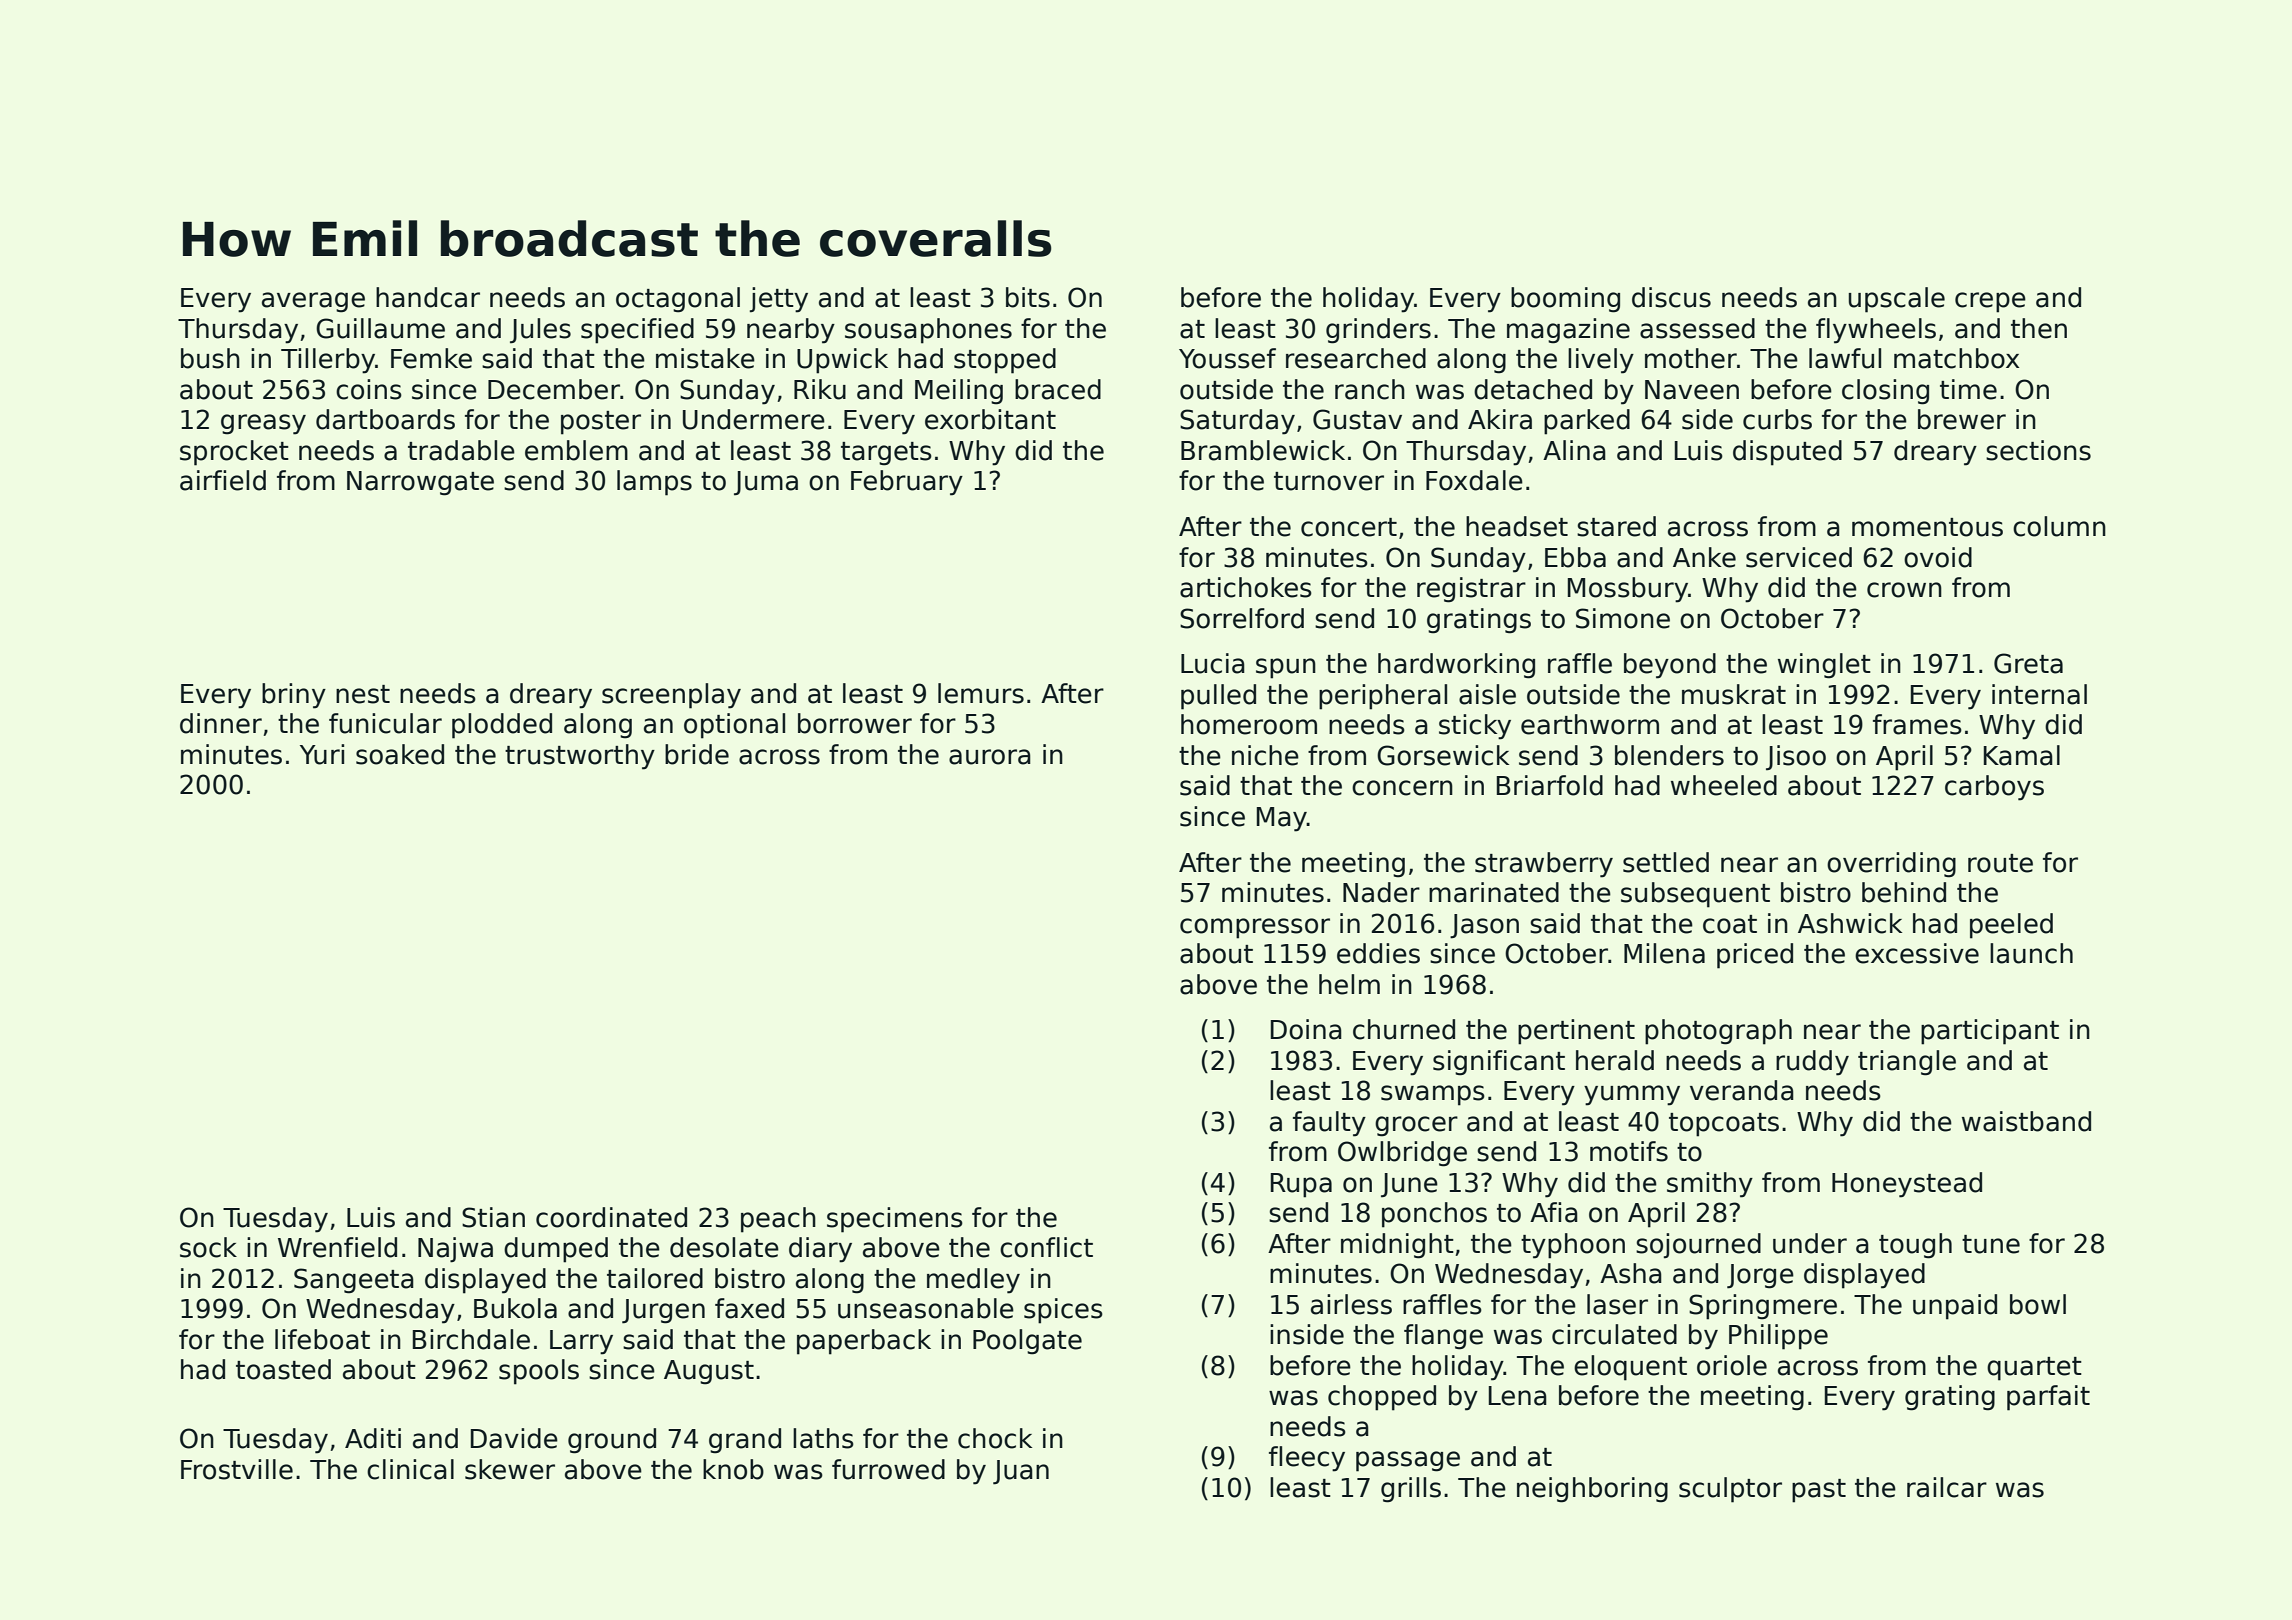 The image size is (2292, 1620). Describe the element at coordinates (493, 1217) in the screenshot. I see `Stian` at that location.
